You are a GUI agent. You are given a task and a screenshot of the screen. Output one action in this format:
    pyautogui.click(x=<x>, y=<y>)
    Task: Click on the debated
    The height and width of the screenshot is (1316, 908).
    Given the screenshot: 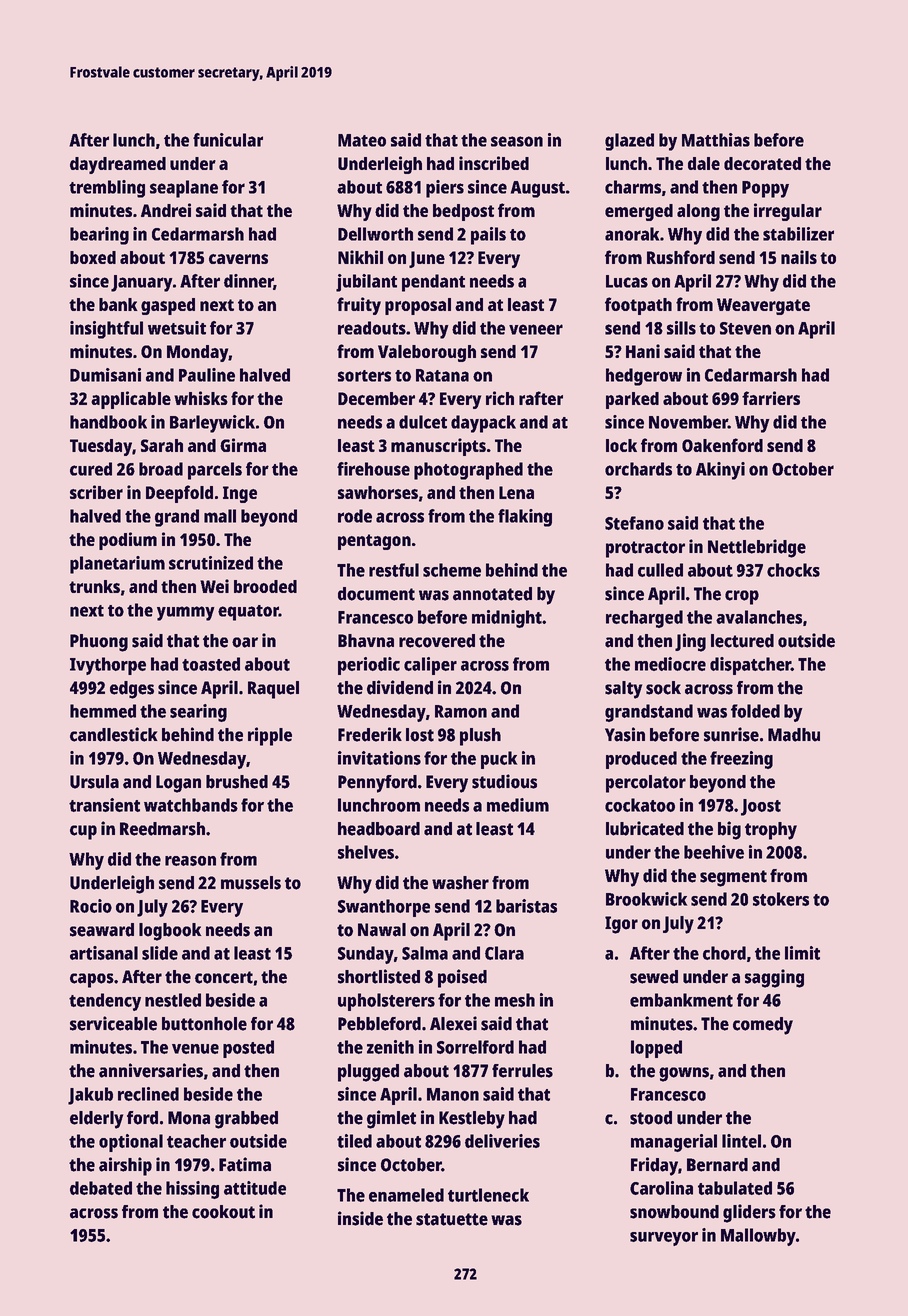 What is the action you would take?
    pyautogui.click(x=101, y=1188)
